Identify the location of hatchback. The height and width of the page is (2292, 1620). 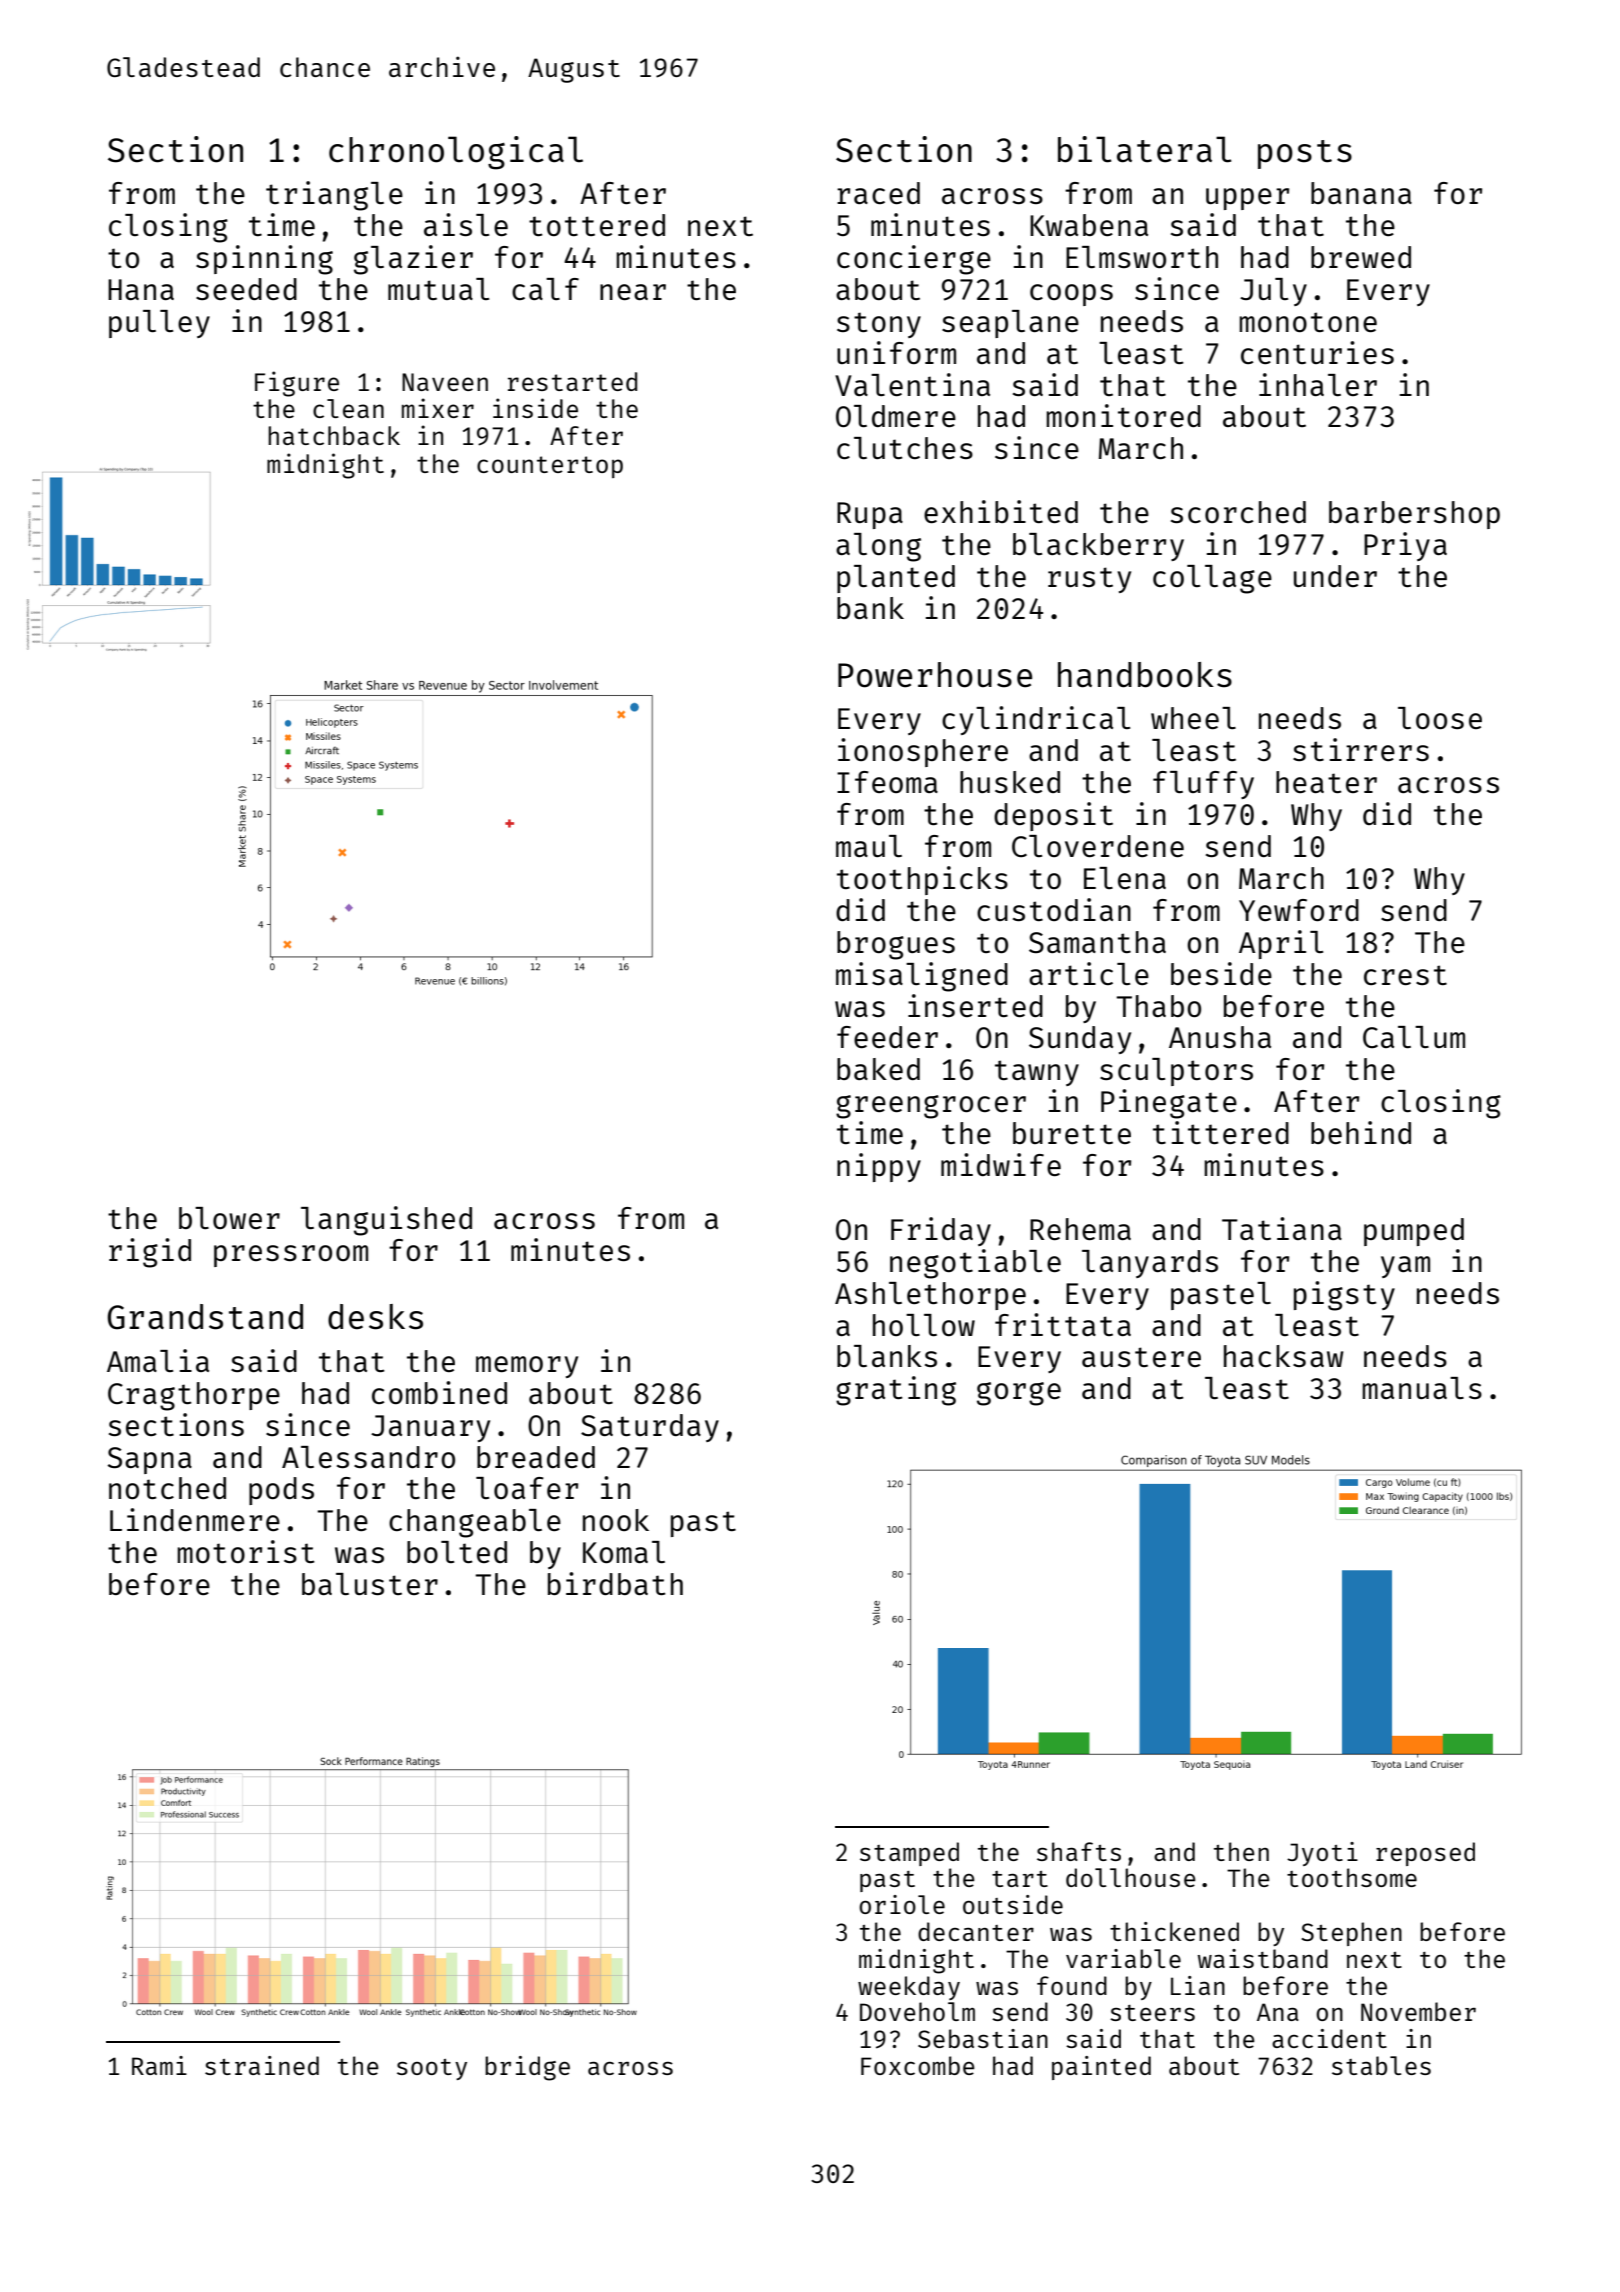
(334, 435).
